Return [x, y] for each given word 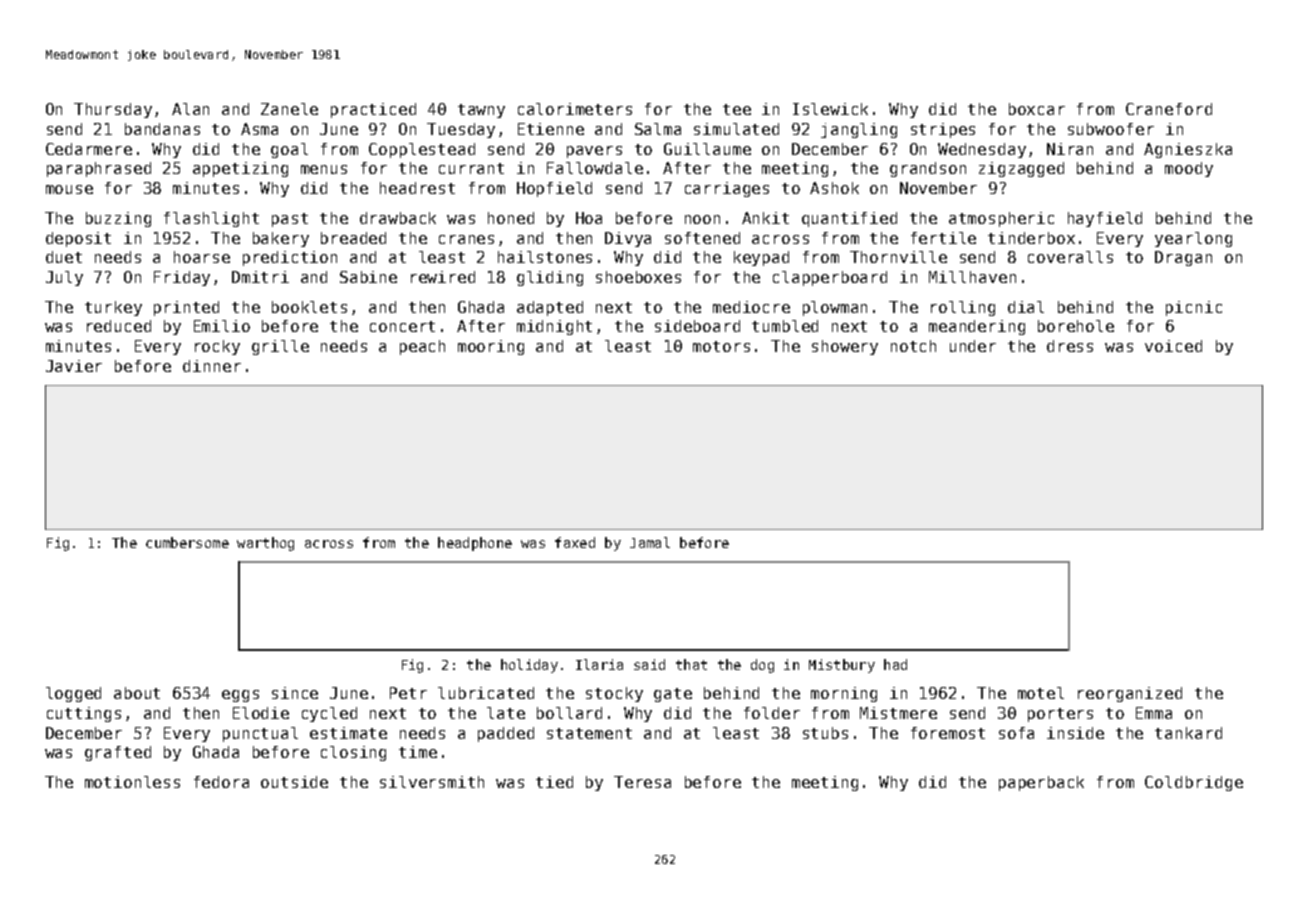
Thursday [113, 110]
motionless [132, 782]
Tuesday [461, 130]
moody [1189, 169]
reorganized [1130, 694]
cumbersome [187, 542]
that [691, 664]
